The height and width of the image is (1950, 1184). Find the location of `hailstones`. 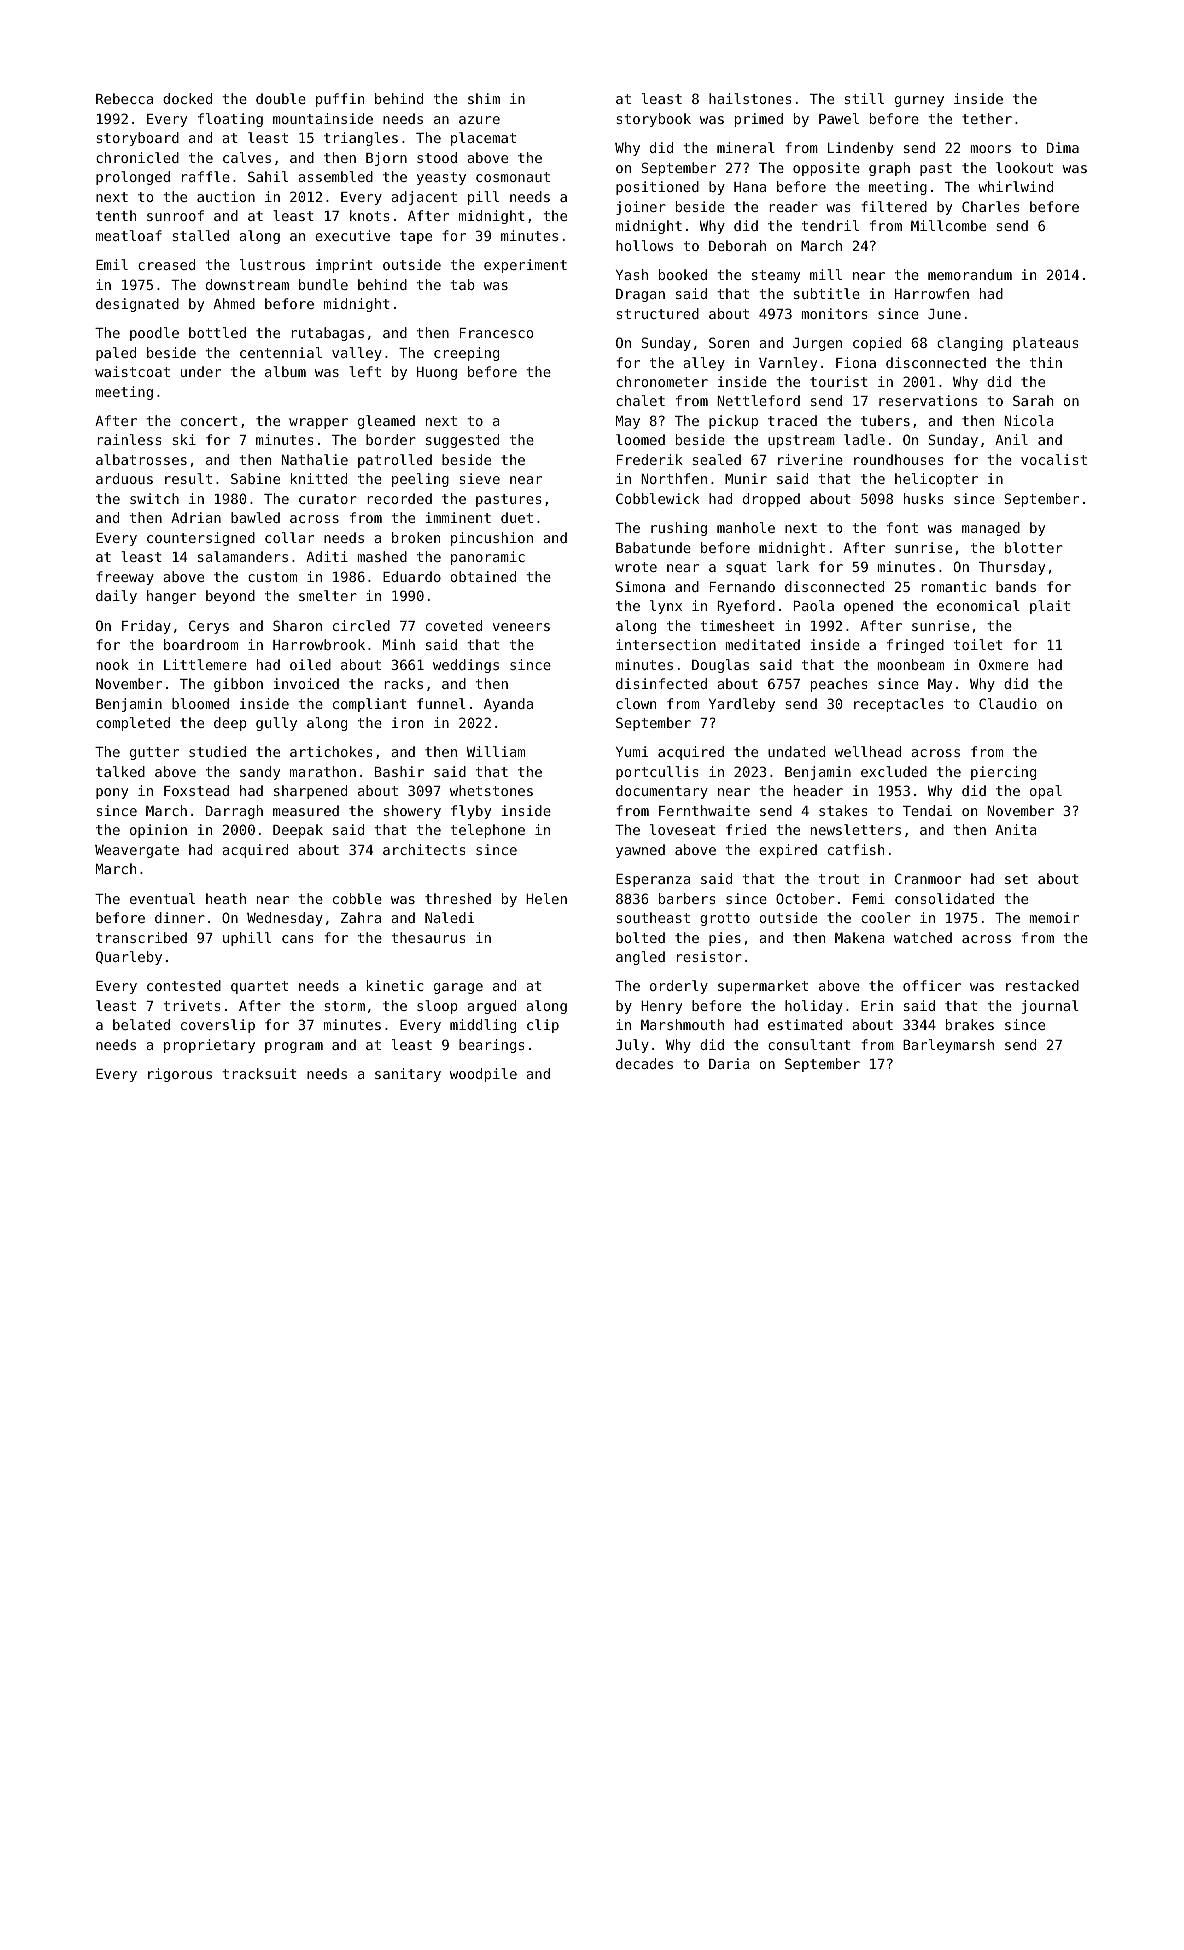

hailstones is located at coordinates (750, 98).
